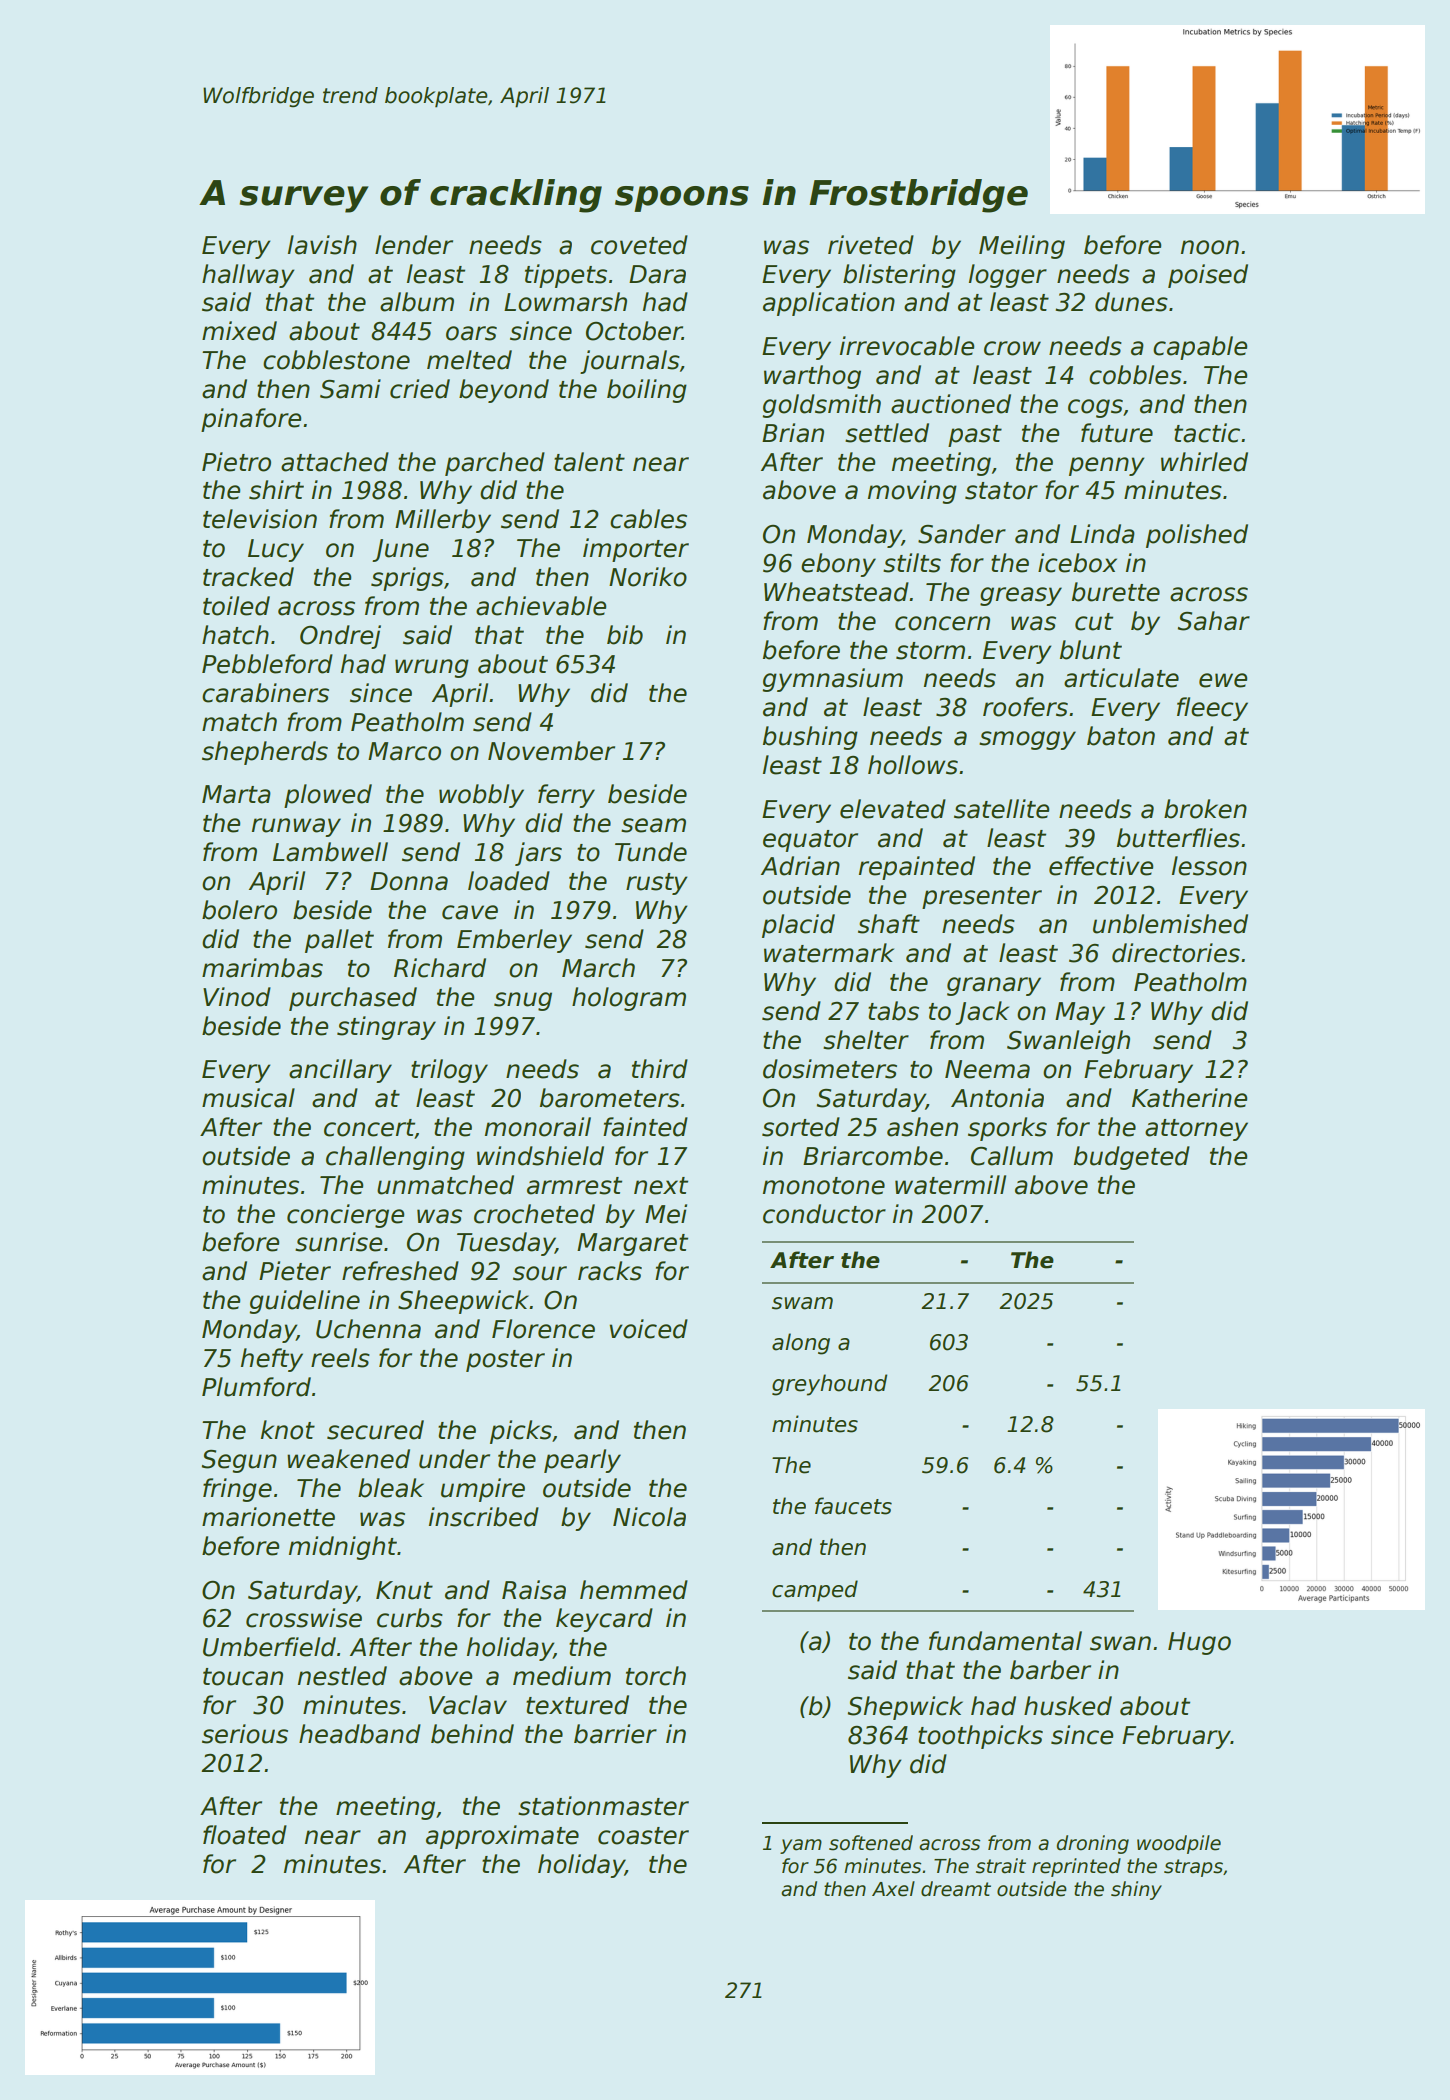  I want to click on Florence, so click(543, 1329).
